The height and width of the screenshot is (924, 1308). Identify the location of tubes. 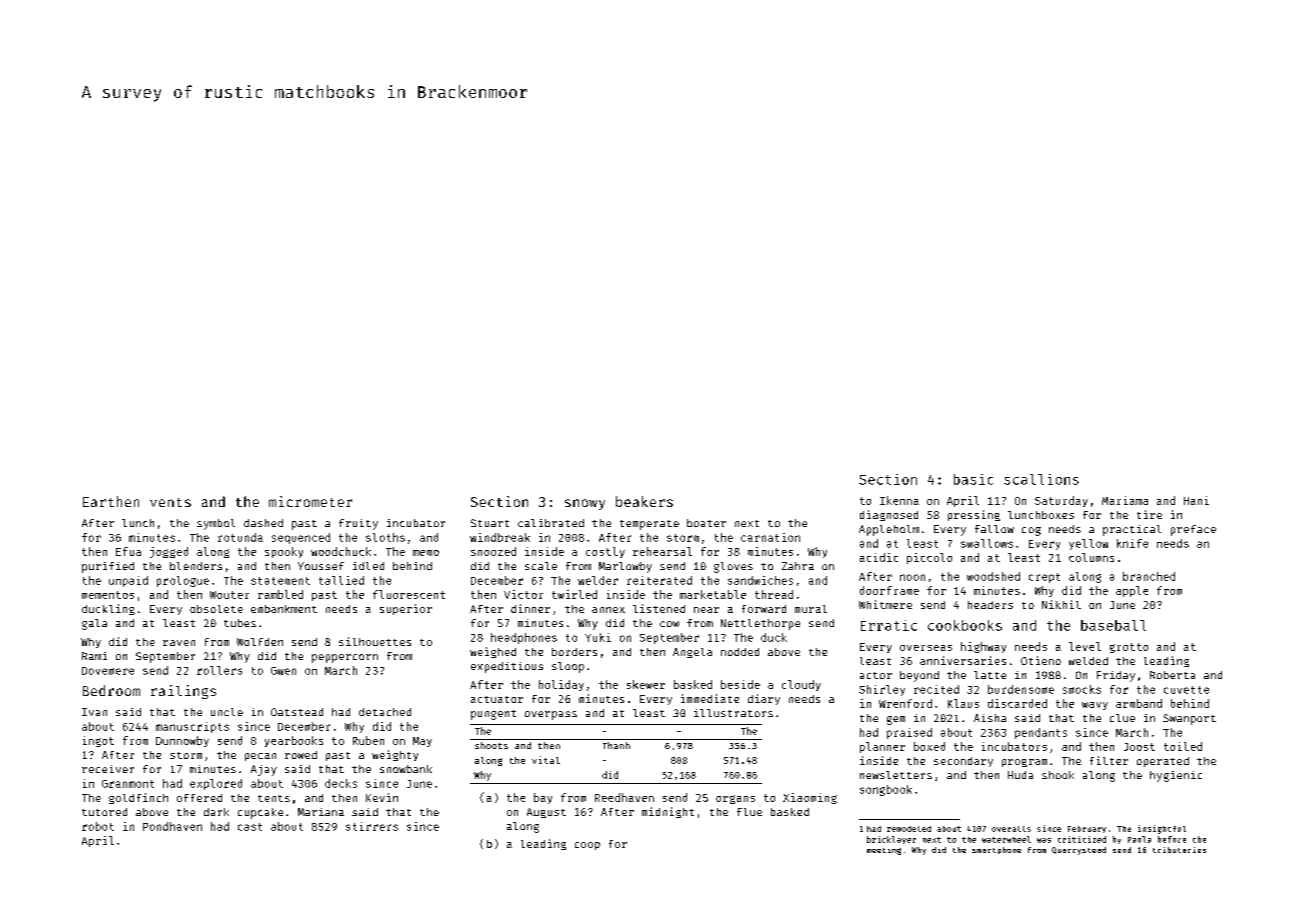
(240, 623).
